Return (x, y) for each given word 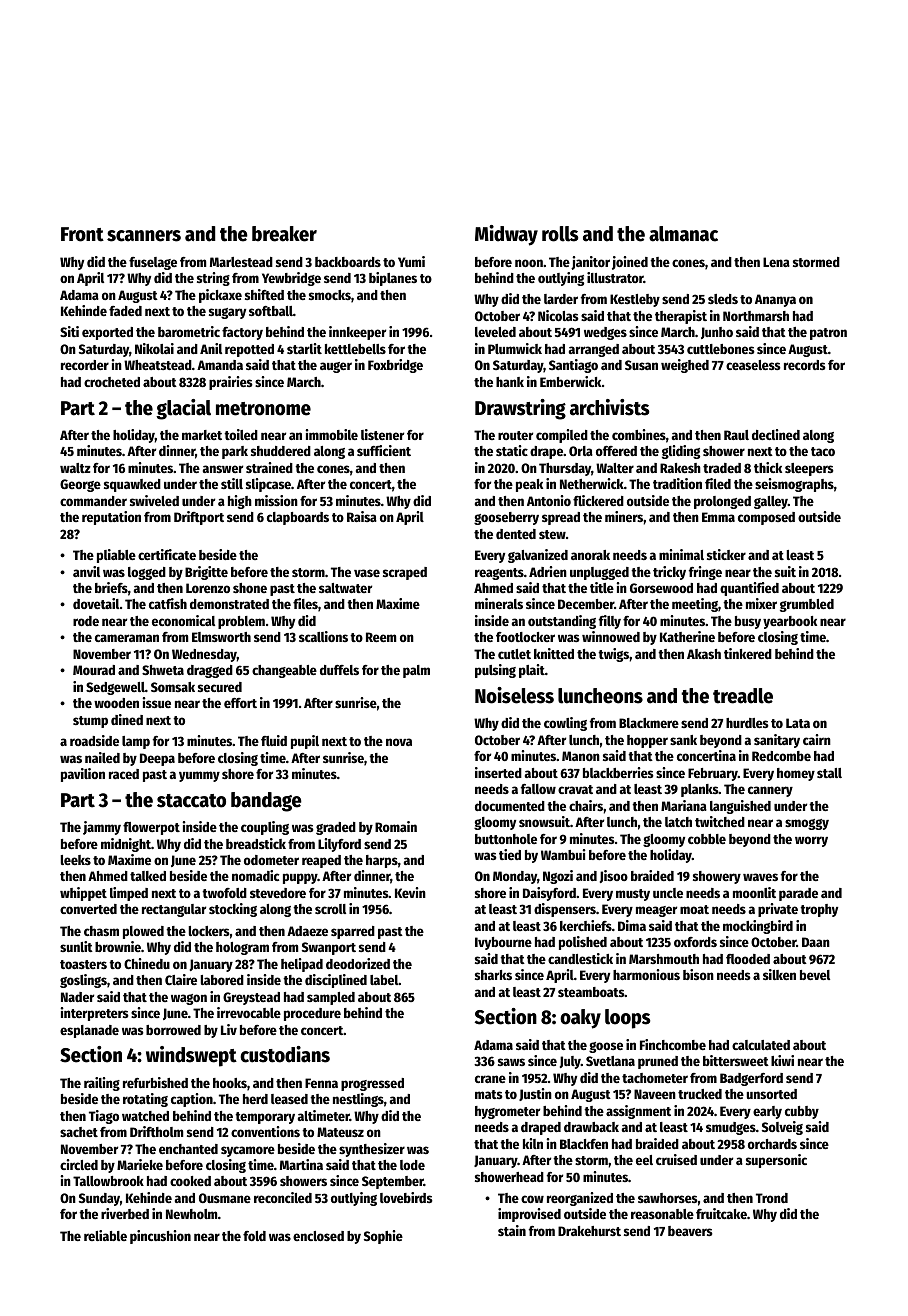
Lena (776, 262)
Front (82, 234)
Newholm (191, 1214)
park (235, 452)
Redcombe (781, 756)
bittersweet (736, 1060)
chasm (101, 931)
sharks (493, 975)
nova (399, 742)
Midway (506, 235)
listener (382, 434)
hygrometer (507, 1112)
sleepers (809, 469)
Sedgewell (115, 688)
